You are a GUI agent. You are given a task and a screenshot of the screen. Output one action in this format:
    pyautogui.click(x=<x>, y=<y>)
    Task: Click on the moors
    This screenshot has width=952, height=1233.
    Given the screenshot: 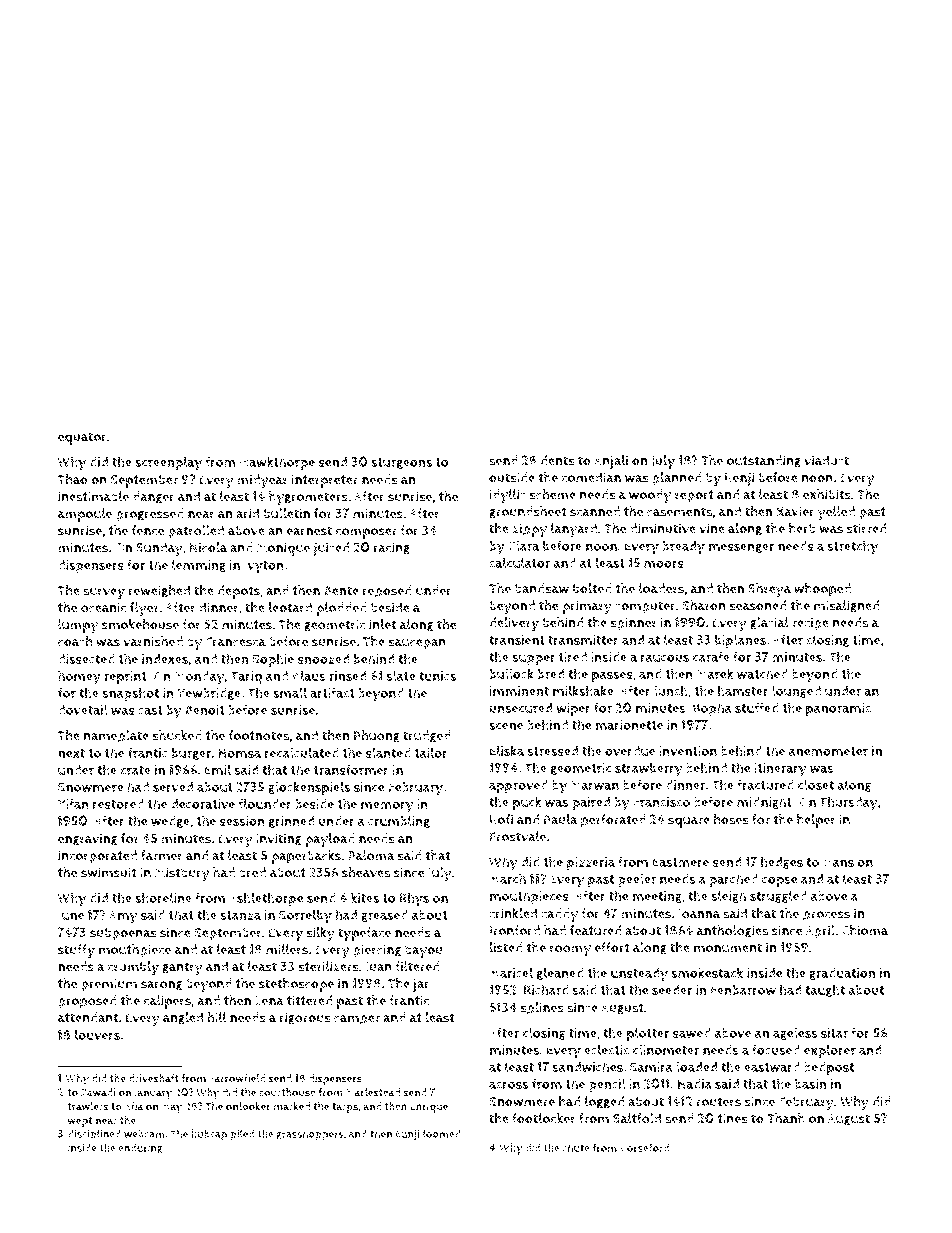 What is the action you would take?
    pyautogui.click(x=664, y=564)
